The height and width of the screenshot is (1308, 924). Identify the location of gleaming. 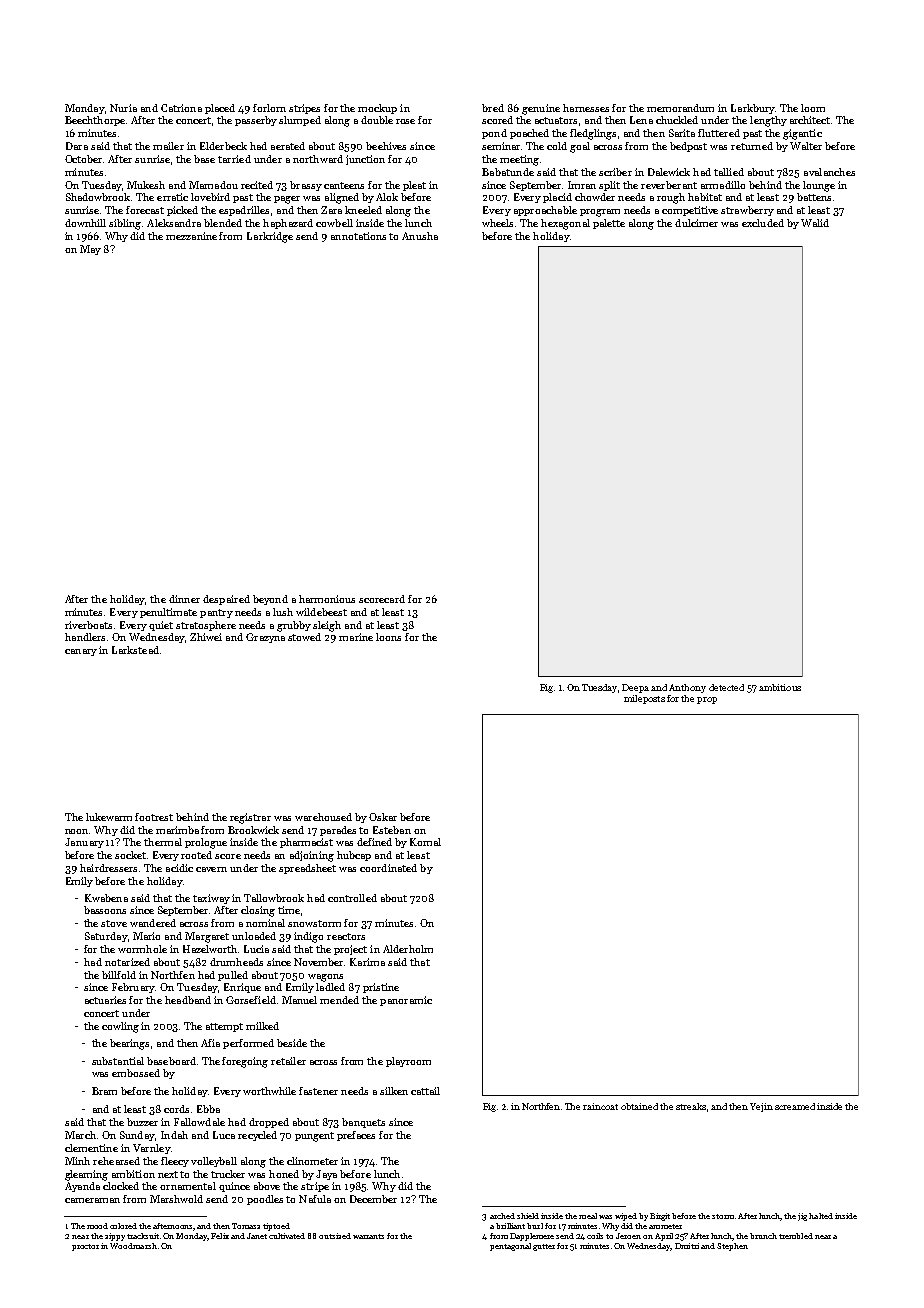
(86, 1175).
